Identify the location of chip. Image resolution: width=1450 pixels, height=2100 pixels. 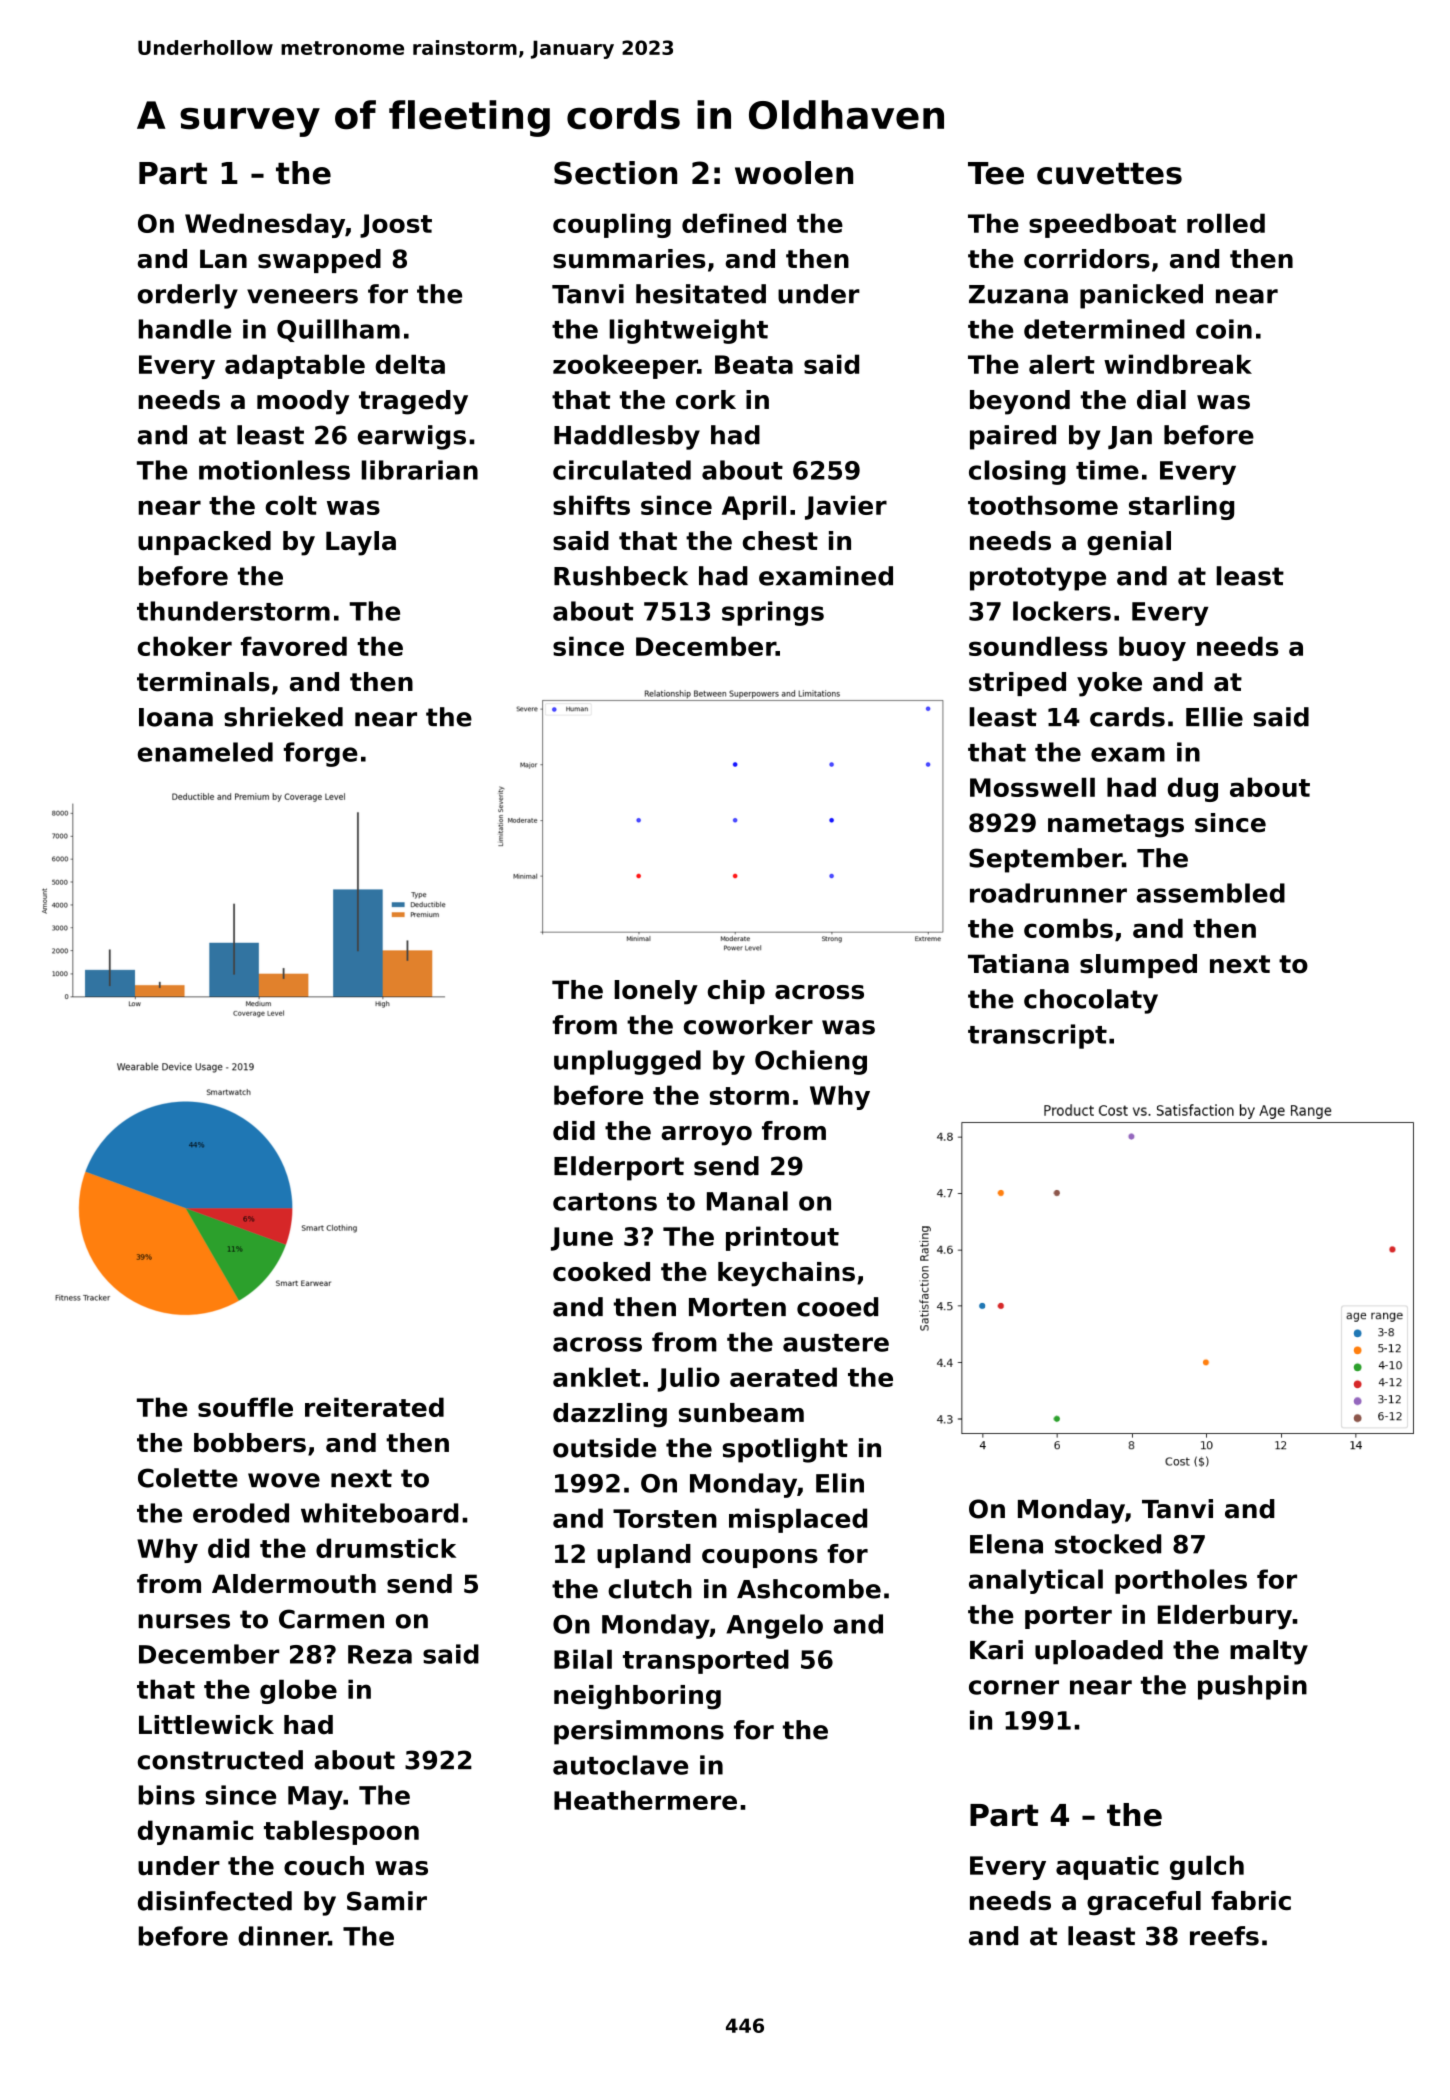
(736, 992).
